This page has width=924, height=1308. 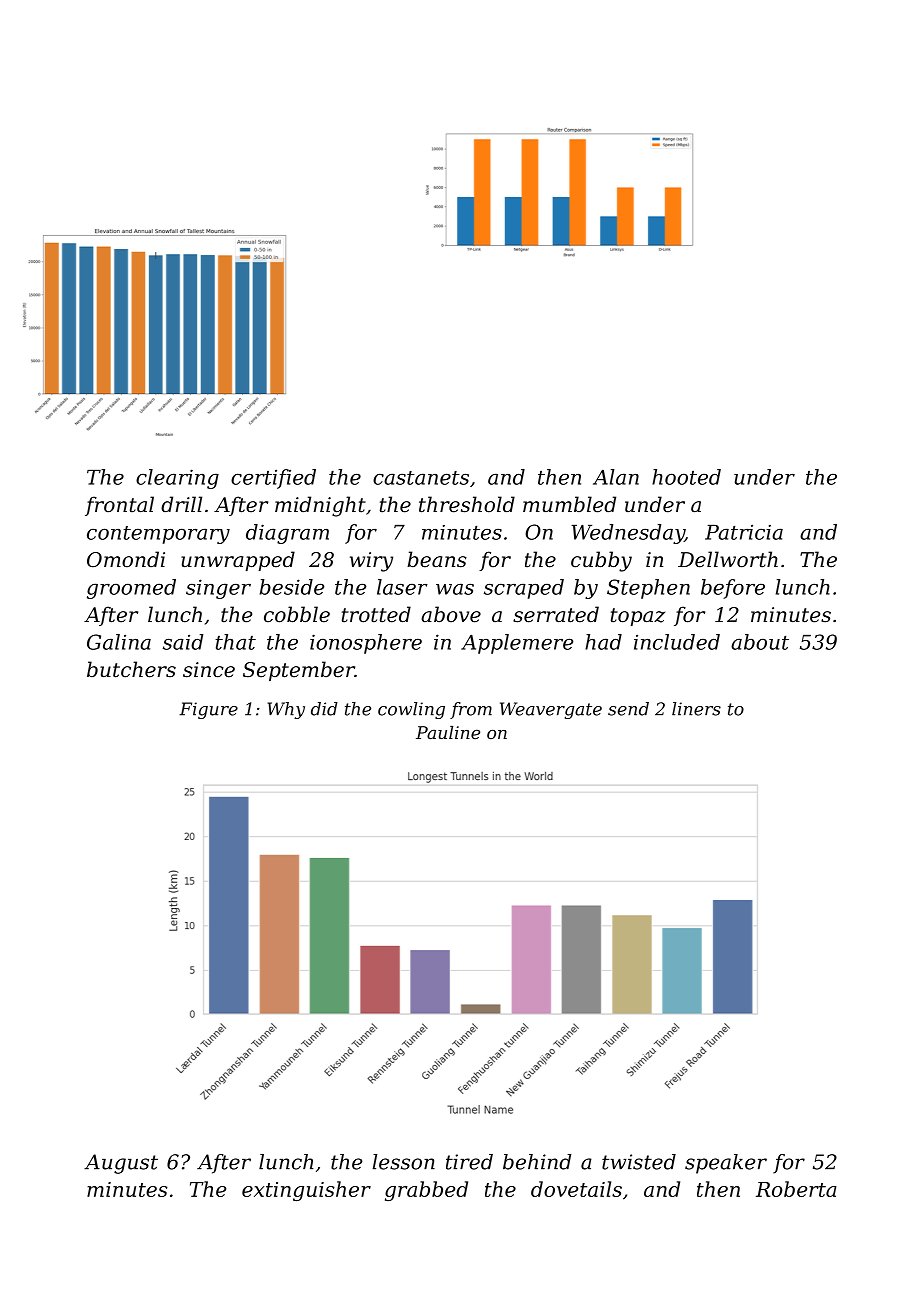 What do you see at coordinates (306, 1191) in the page?
I see `extinguisher` at bounding box center [306, 1191].
